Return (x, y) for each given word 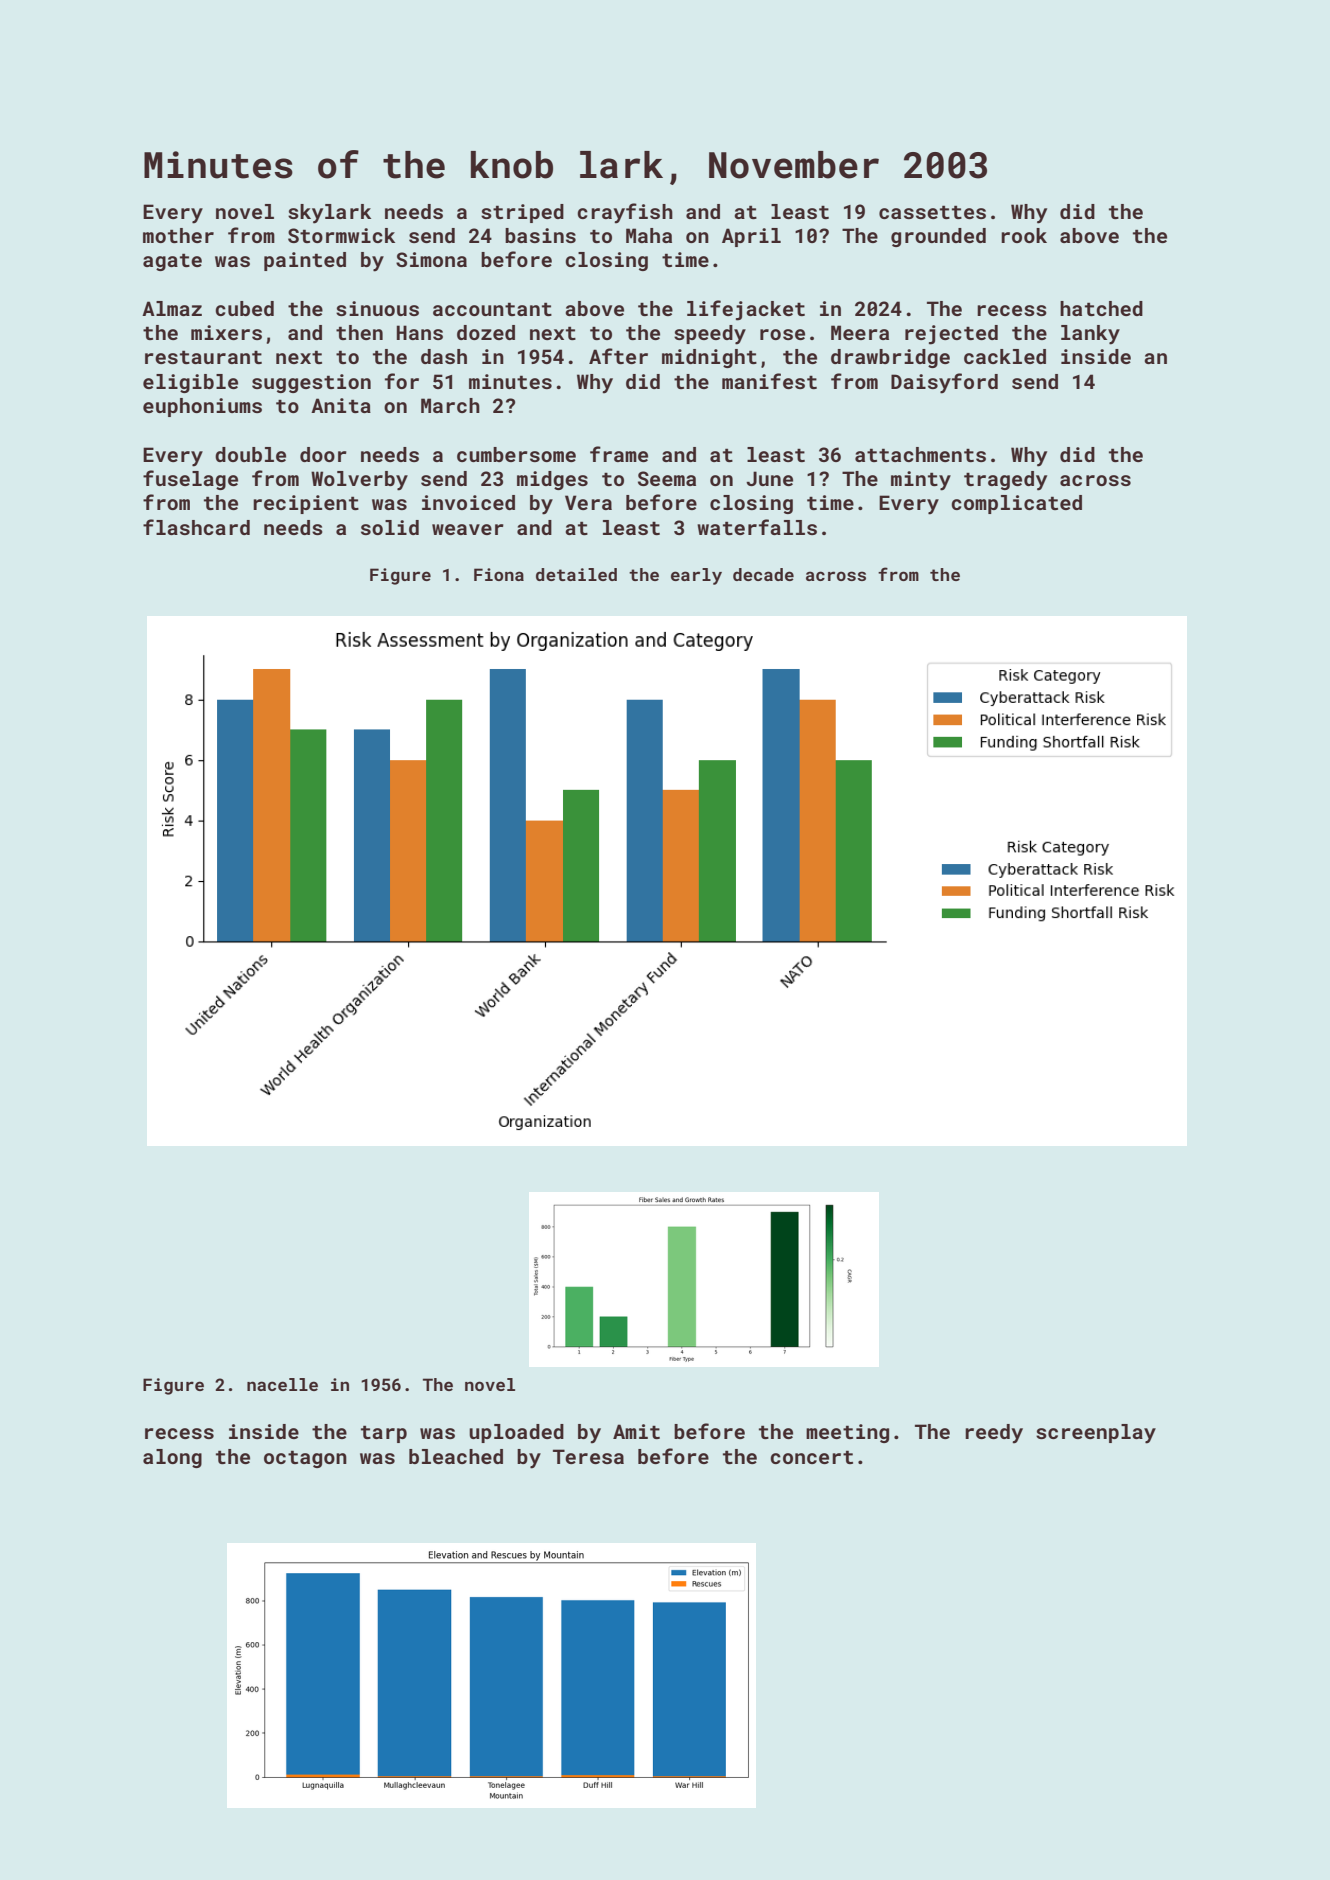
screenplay (1096, 1434)
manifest (769, 381)
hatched (1101, 308)
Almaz (172, 308)
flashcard (196, 527)
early (696, 576)
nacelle (282, 1384)
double (250, 454)
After (618, 356)
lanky (1090, 335)
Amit (636, 1431)
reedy (994, 1434)
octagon (305, 1459)
